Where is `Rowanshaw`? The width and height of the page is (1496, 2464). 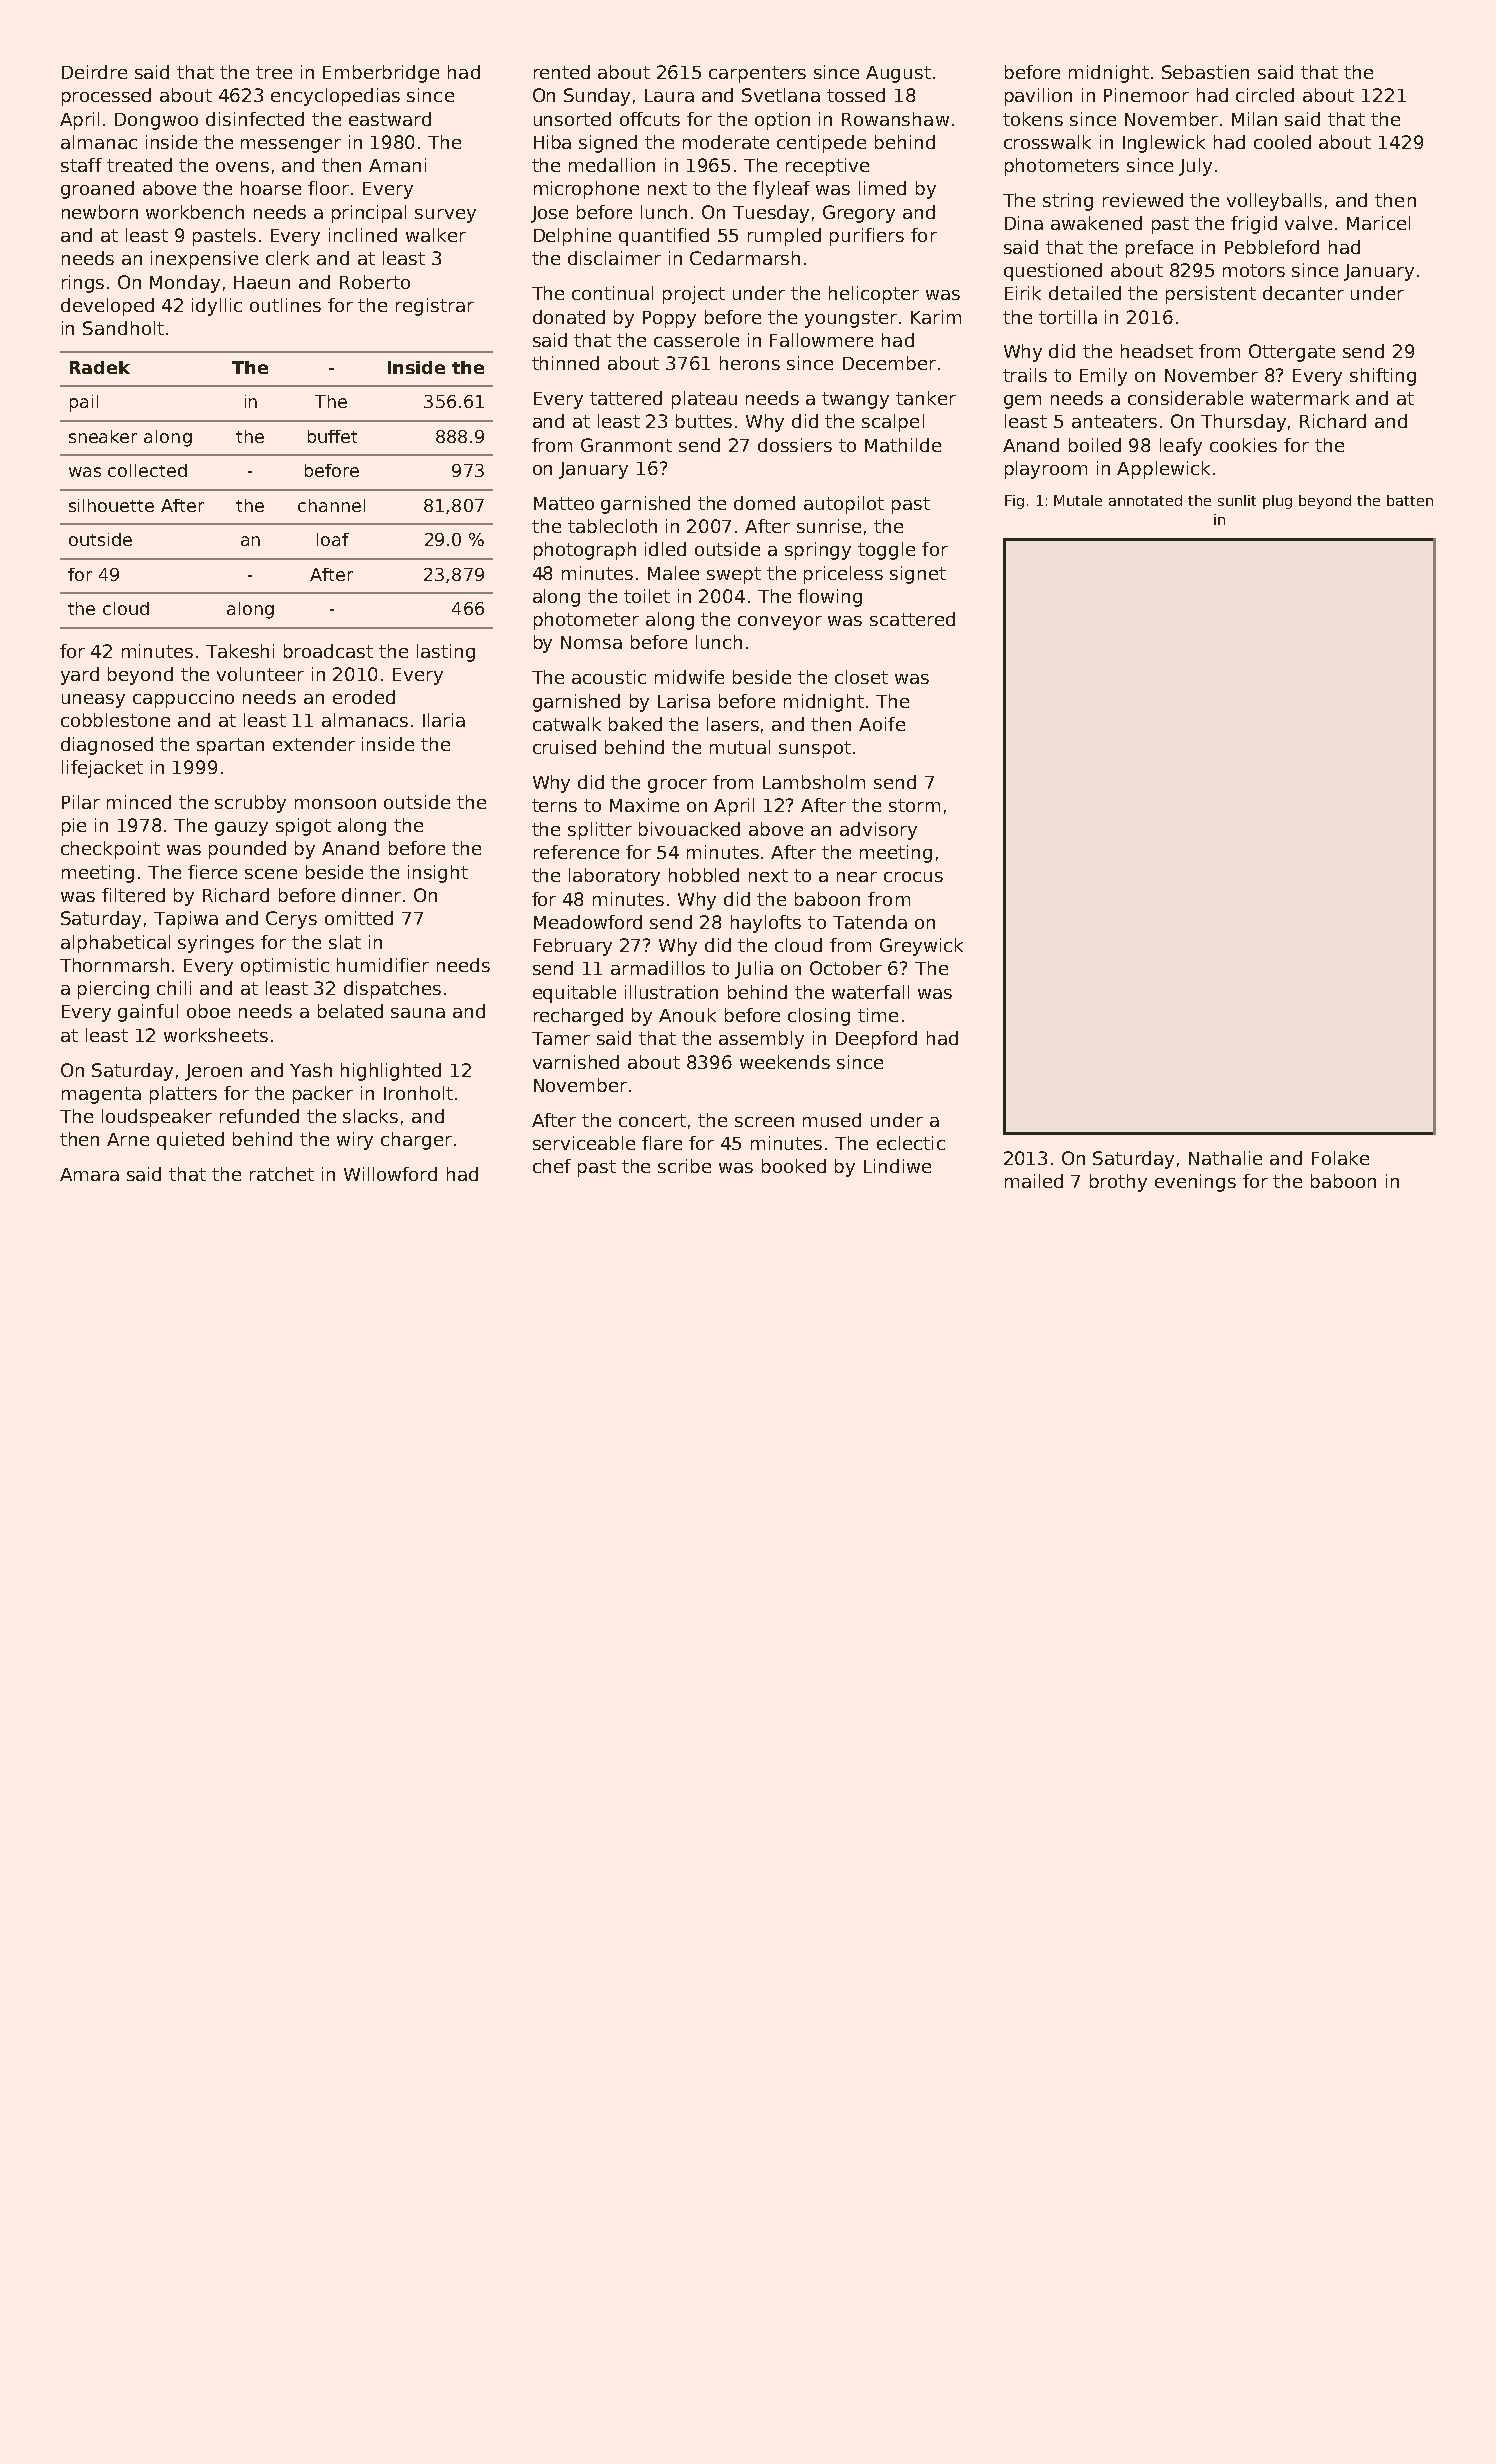
Rowanshaw is located at coordinates (895, 119).
